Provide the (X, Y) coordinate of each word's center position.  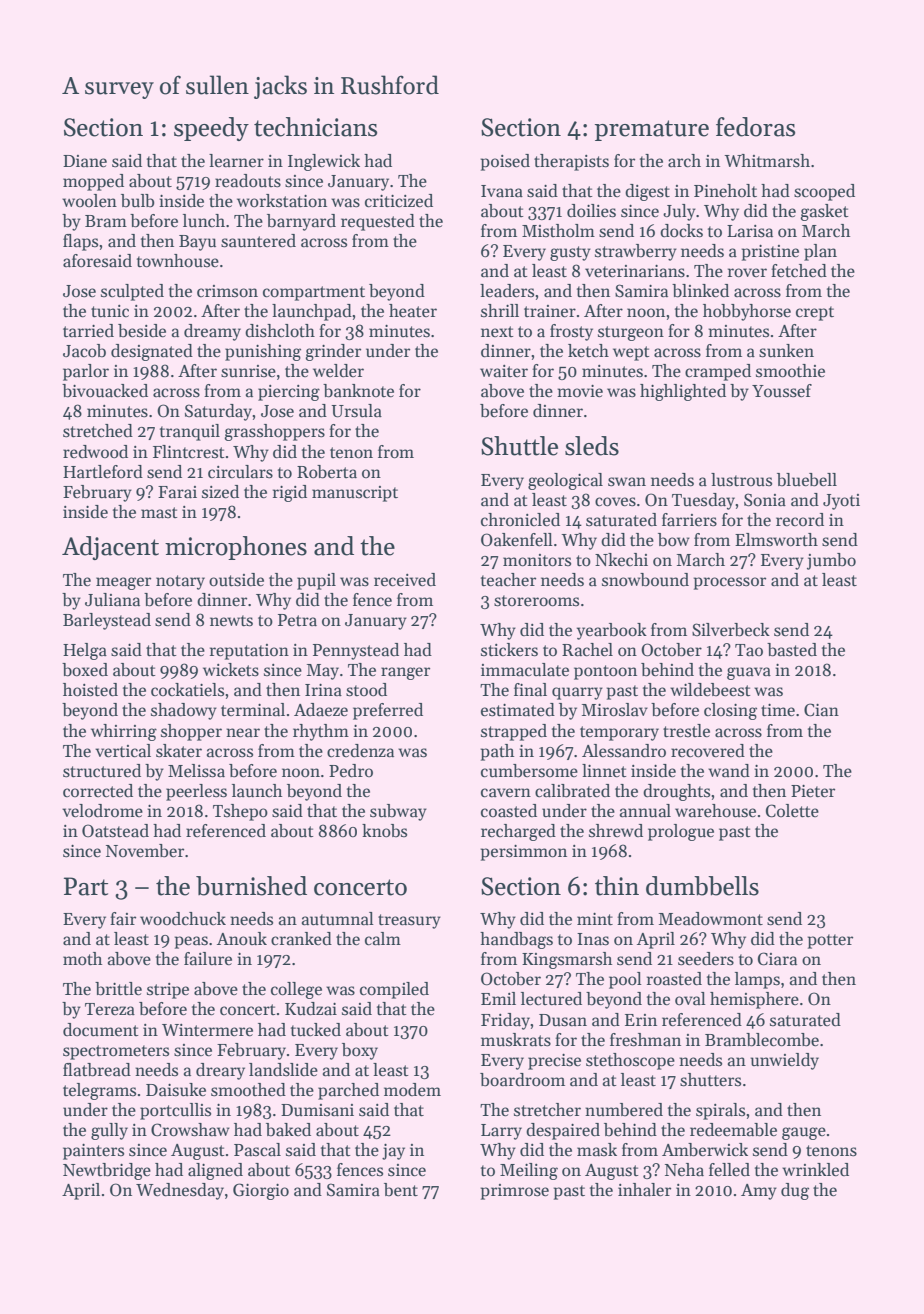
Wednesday (180, 1191)
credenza (360, 751)
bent (401, 1190)
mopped (93, 182)
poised (505, 162)
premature (652, 130)
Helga (85, 651)
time (778, 710)
